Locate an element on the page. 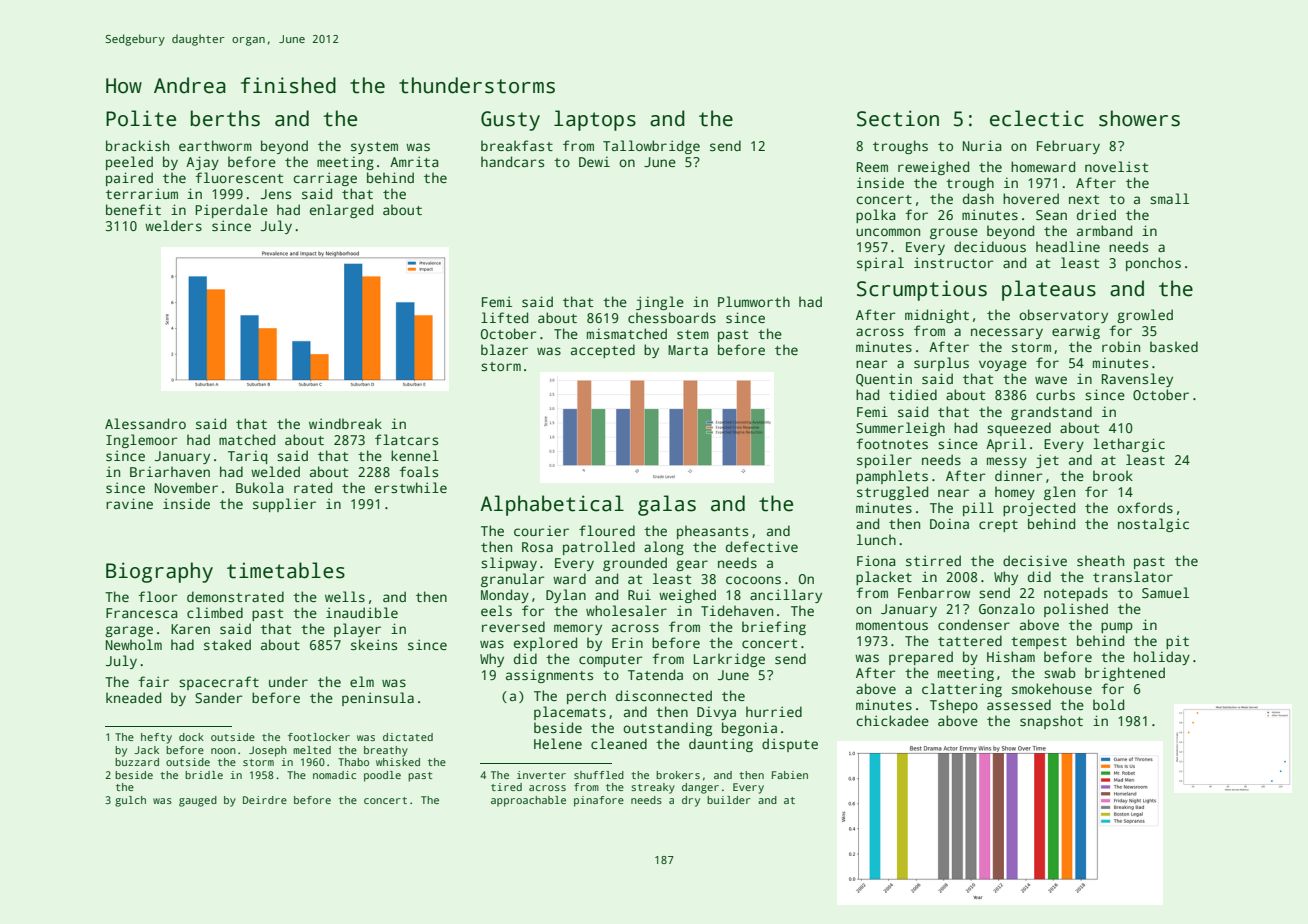  Alessandro is located at coordinates (145, 423).
